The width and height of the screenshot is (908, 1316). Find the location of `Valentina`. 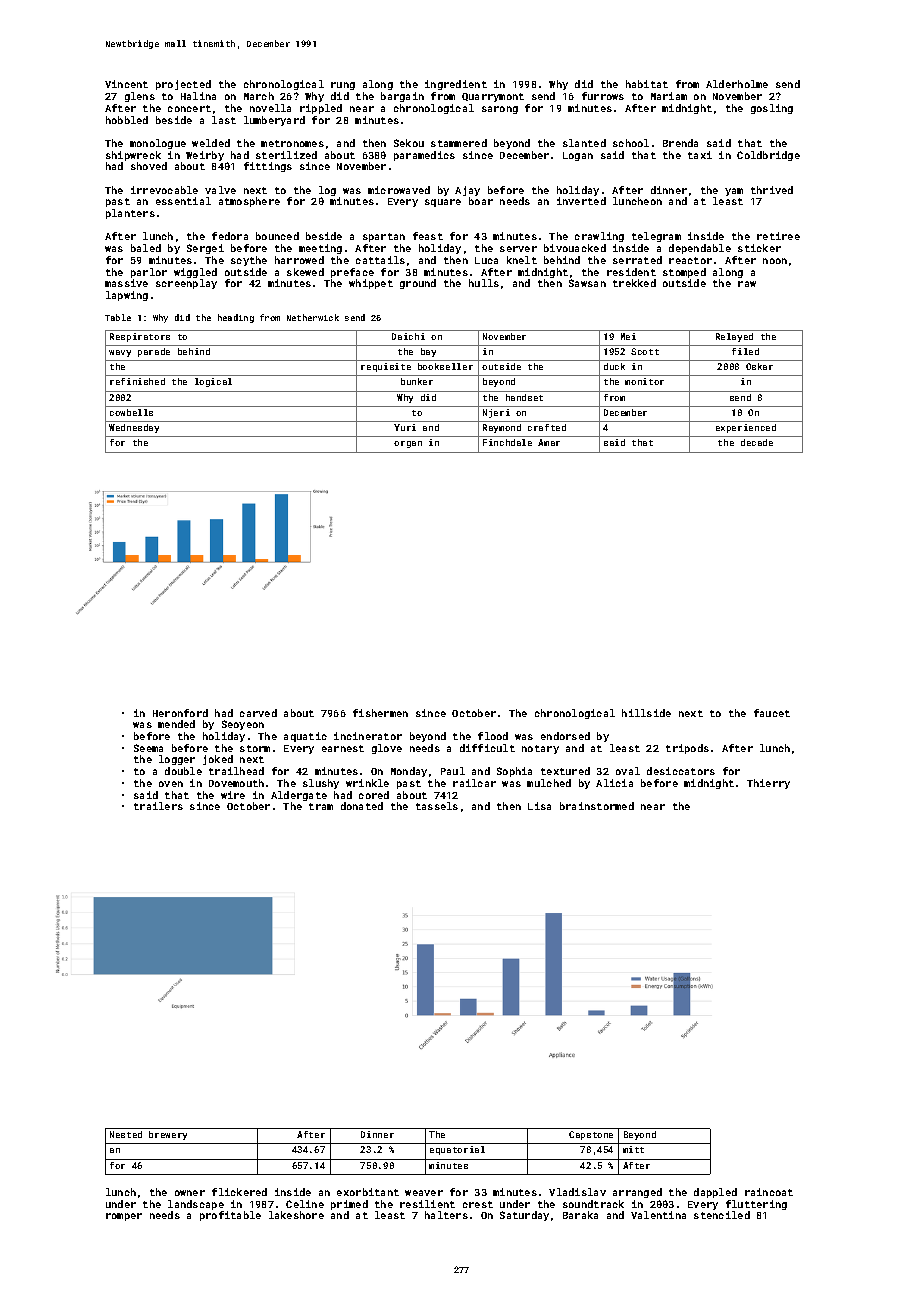

Valentina is located at coordinates (658, 1215).
